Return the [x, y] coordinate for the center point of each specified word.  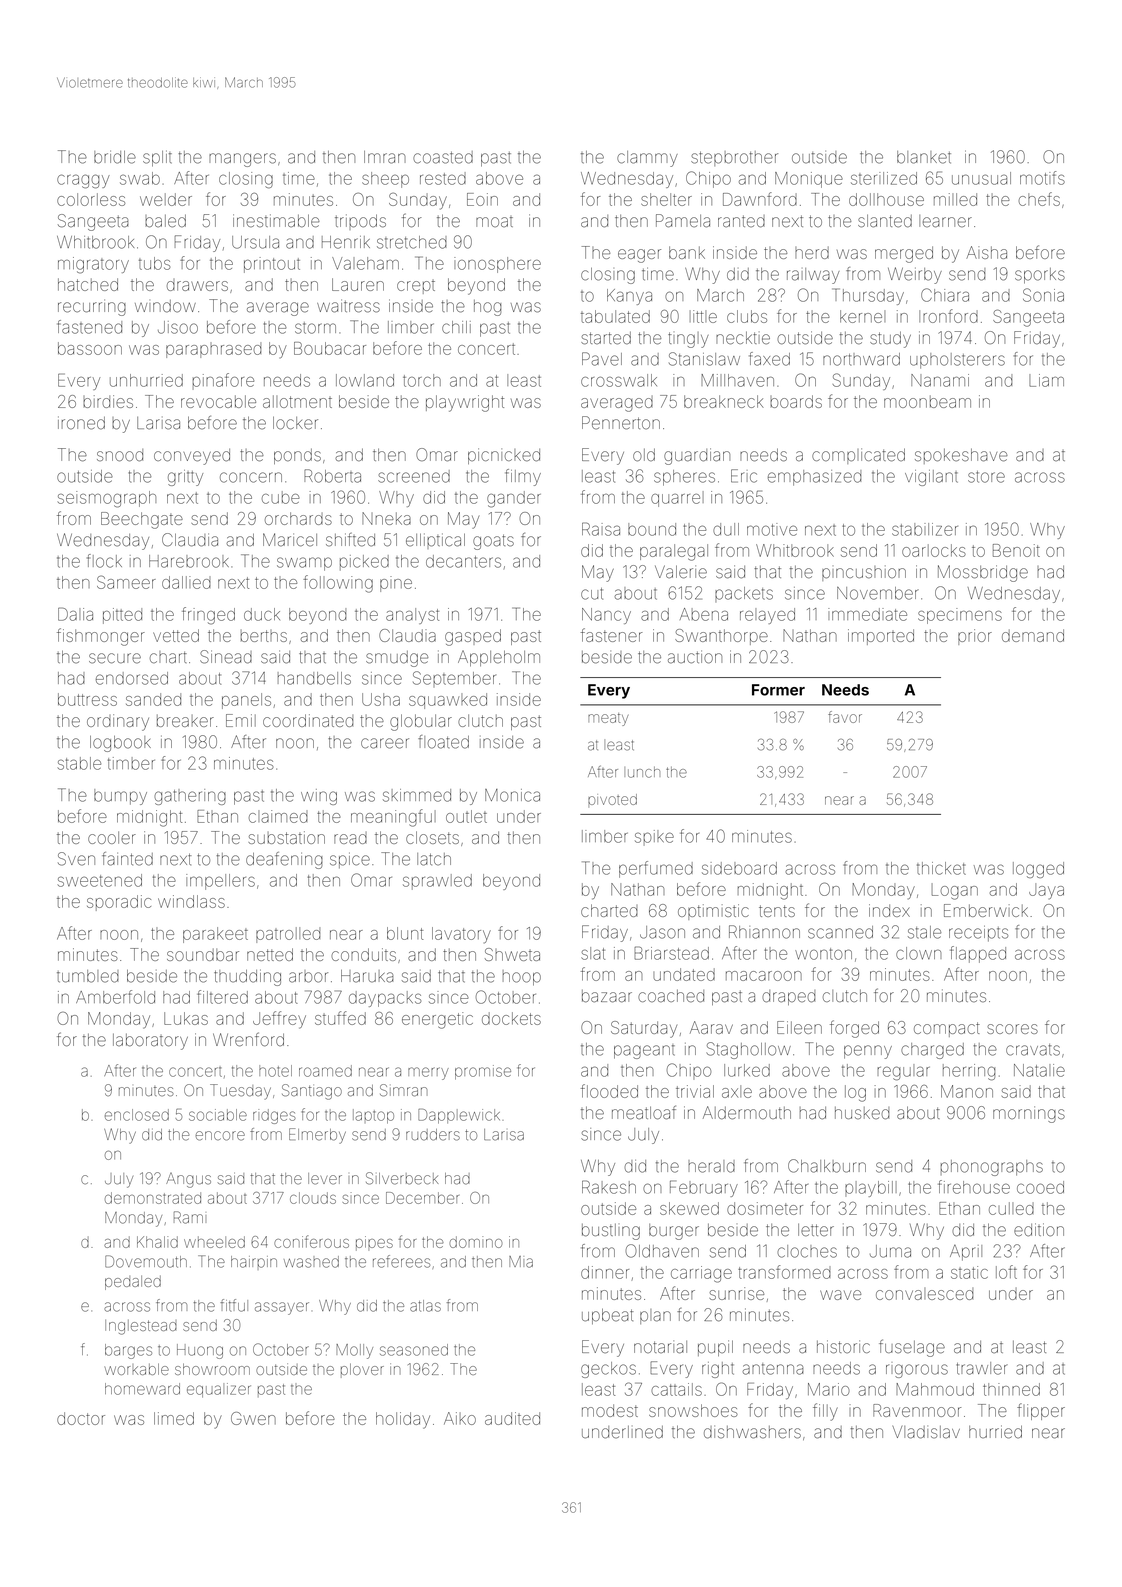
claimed [278, 816]
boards [796, 401]
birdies [108, 401]
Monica [512, 795]
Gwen [253, 1418]
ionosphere [497, 265]
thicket [941, 868]
